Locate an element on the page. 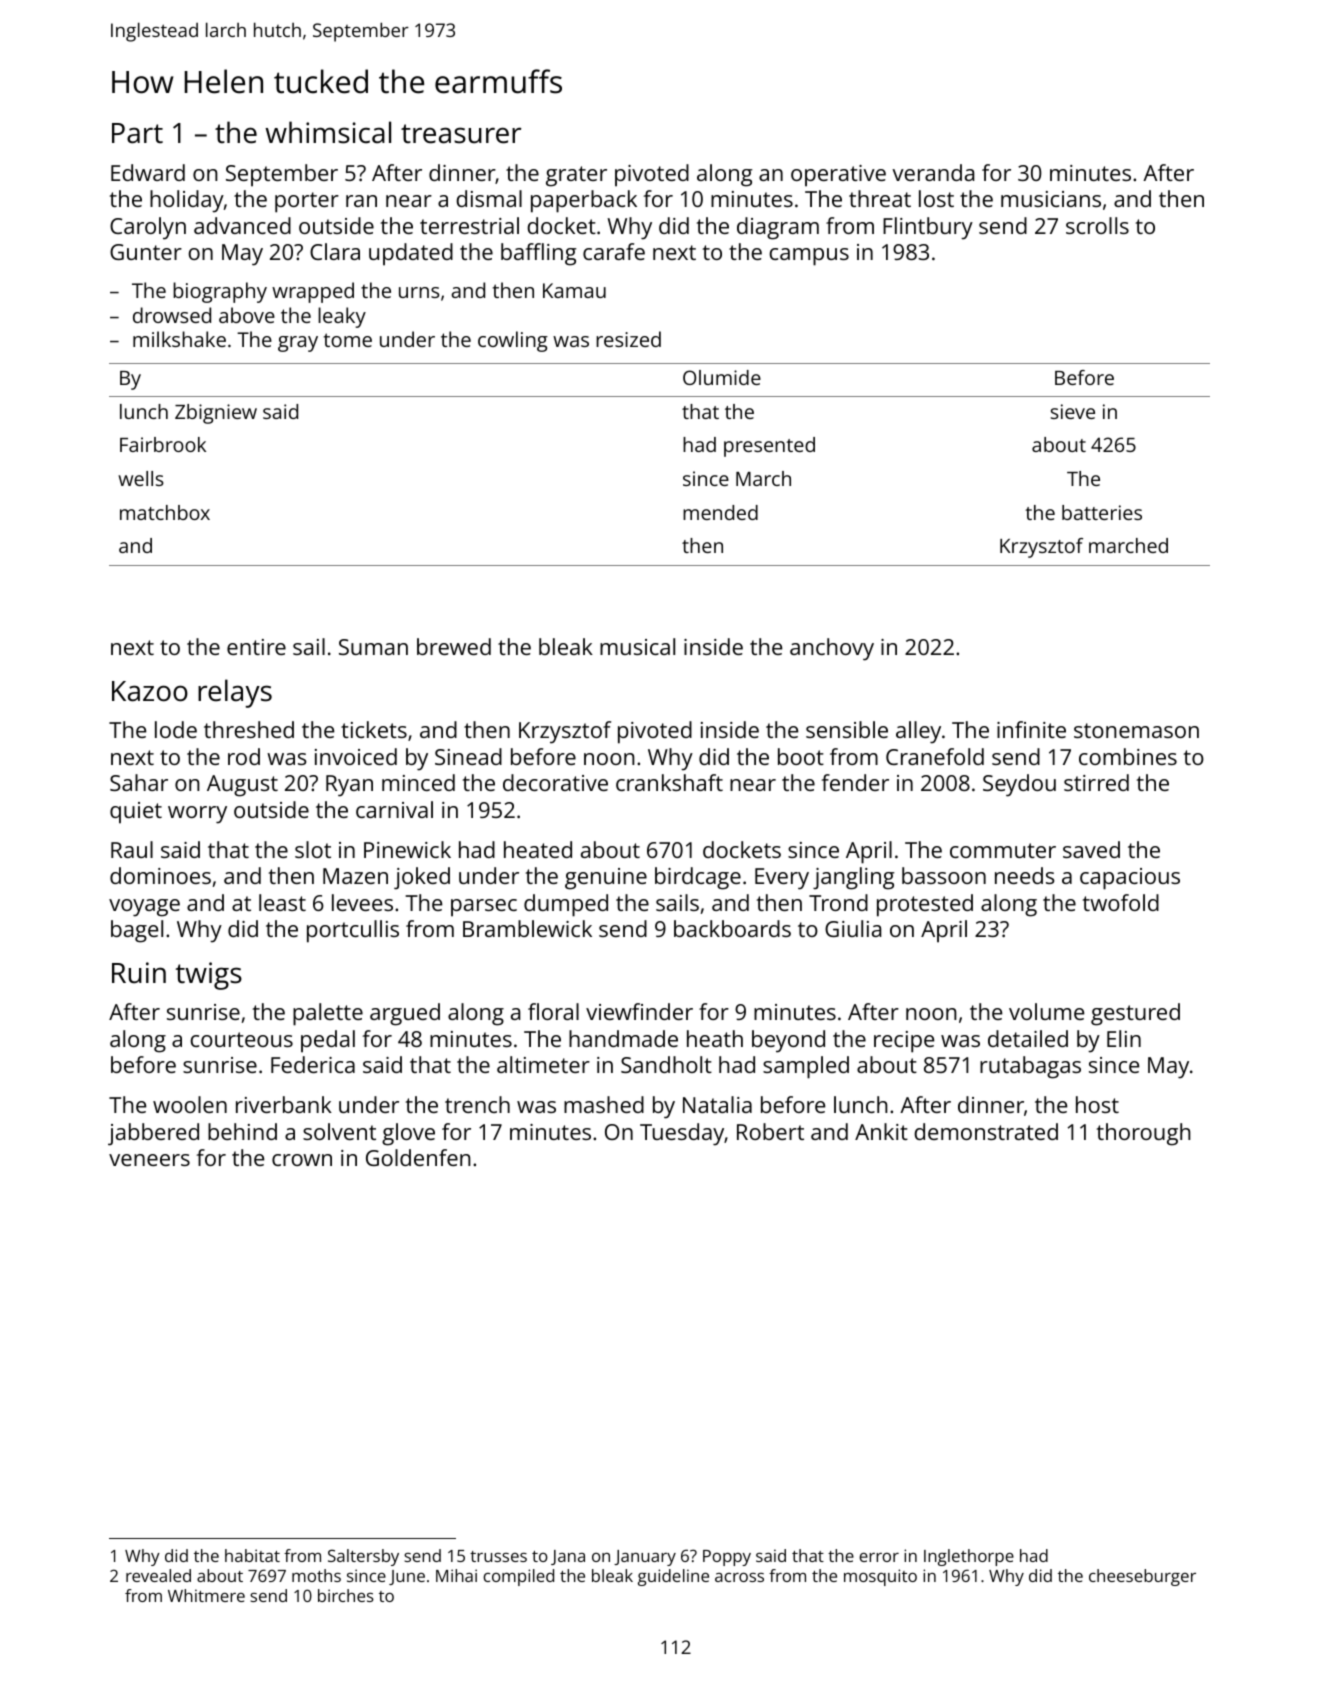  volume is located at coordinates (1046, 1011).
